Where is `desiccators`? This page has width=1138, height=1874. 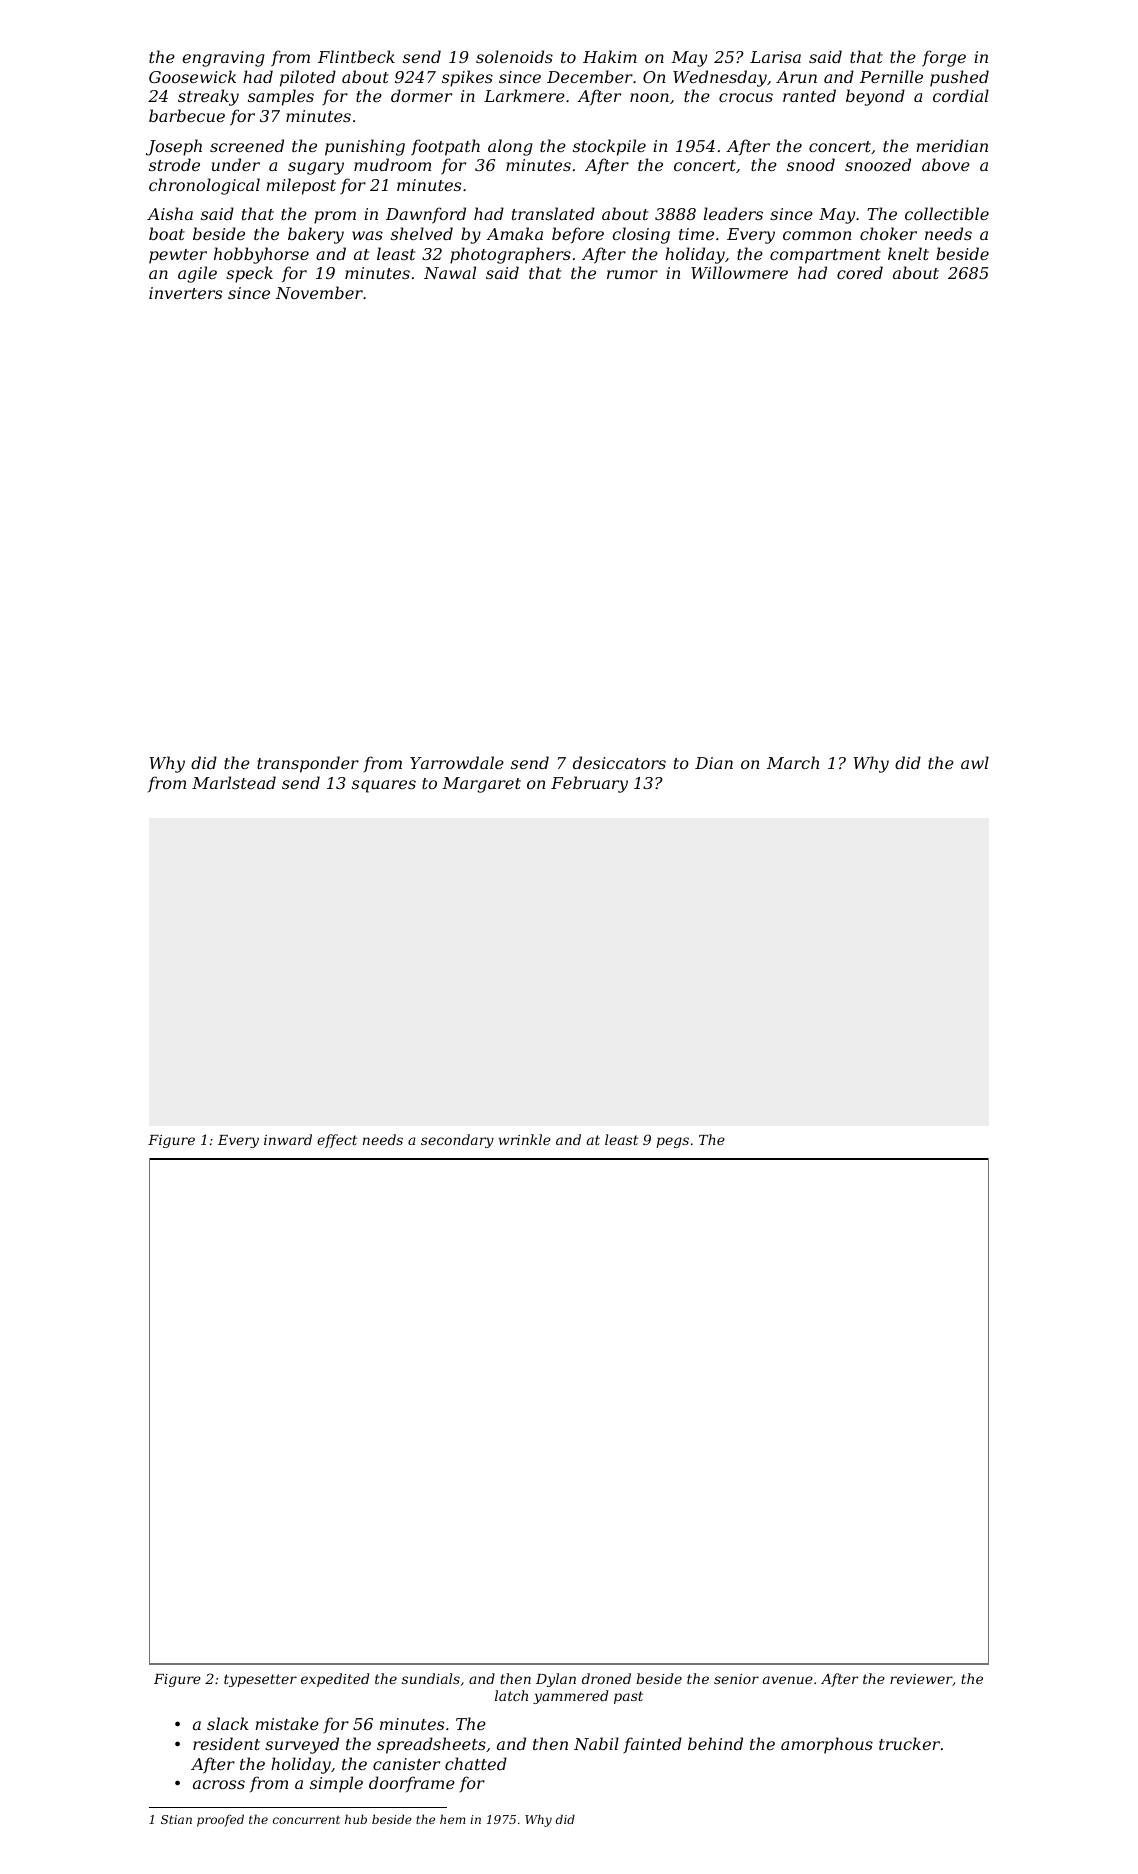 desiccators is located at coordinates (619, 762).
